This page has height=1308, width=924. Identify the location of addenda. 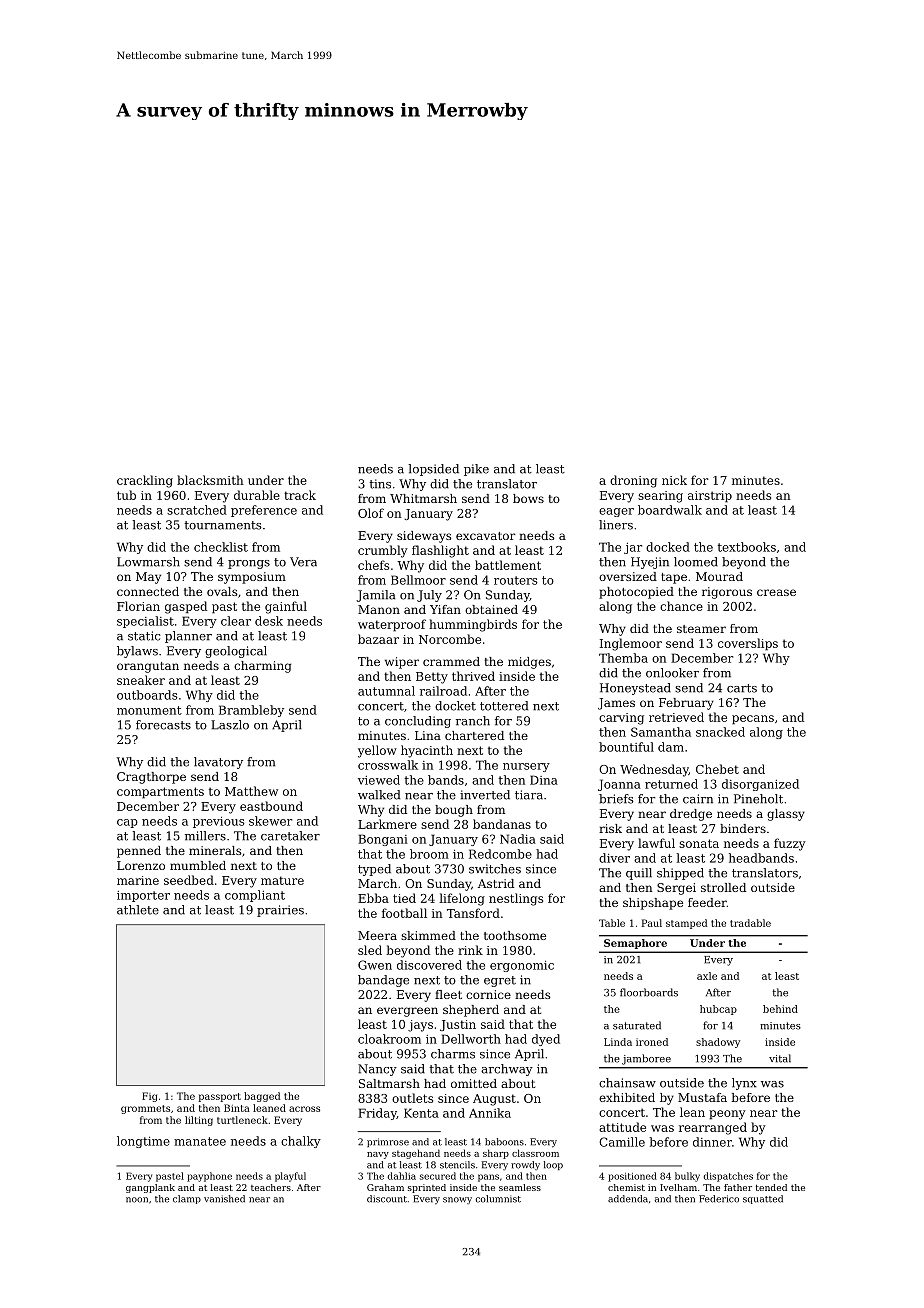
(628, 1199).
